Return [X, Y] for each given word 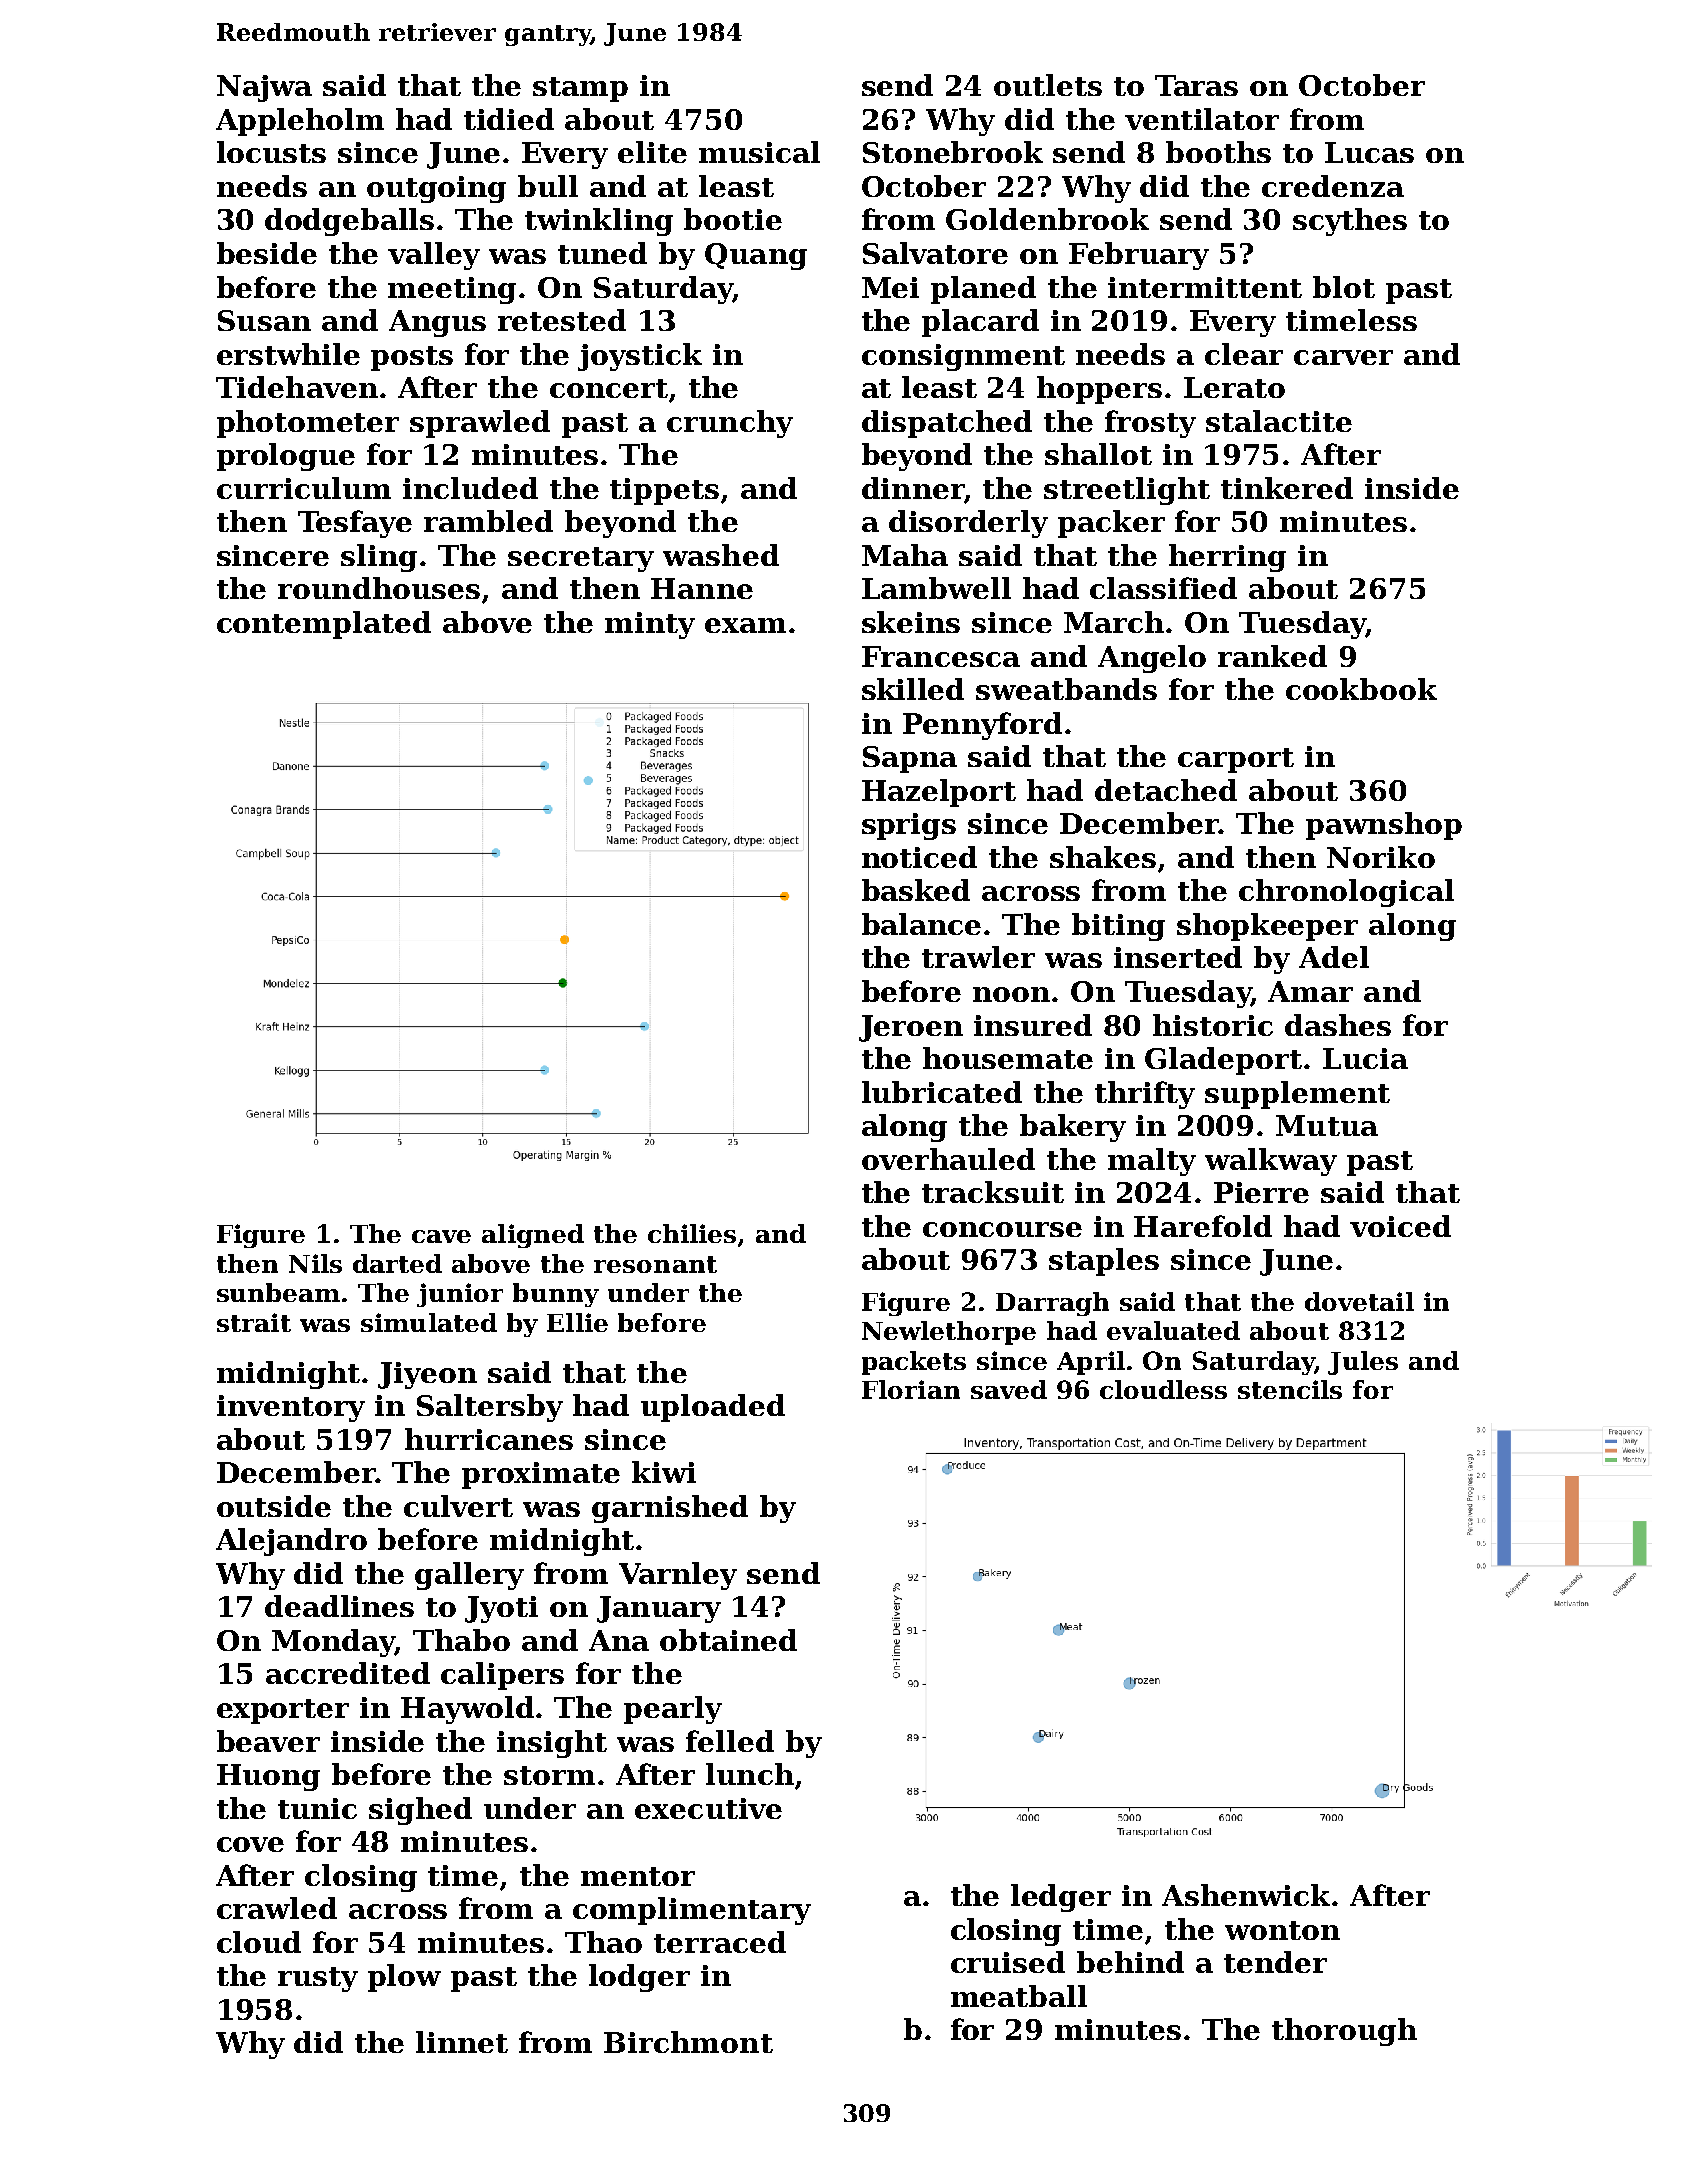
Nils [315, 1263]
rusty [318, 1979]
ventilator [1202, 119]
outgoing [436, 189]
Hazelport [939, 793]
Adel [1334, 957]
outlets [1048, 85]
